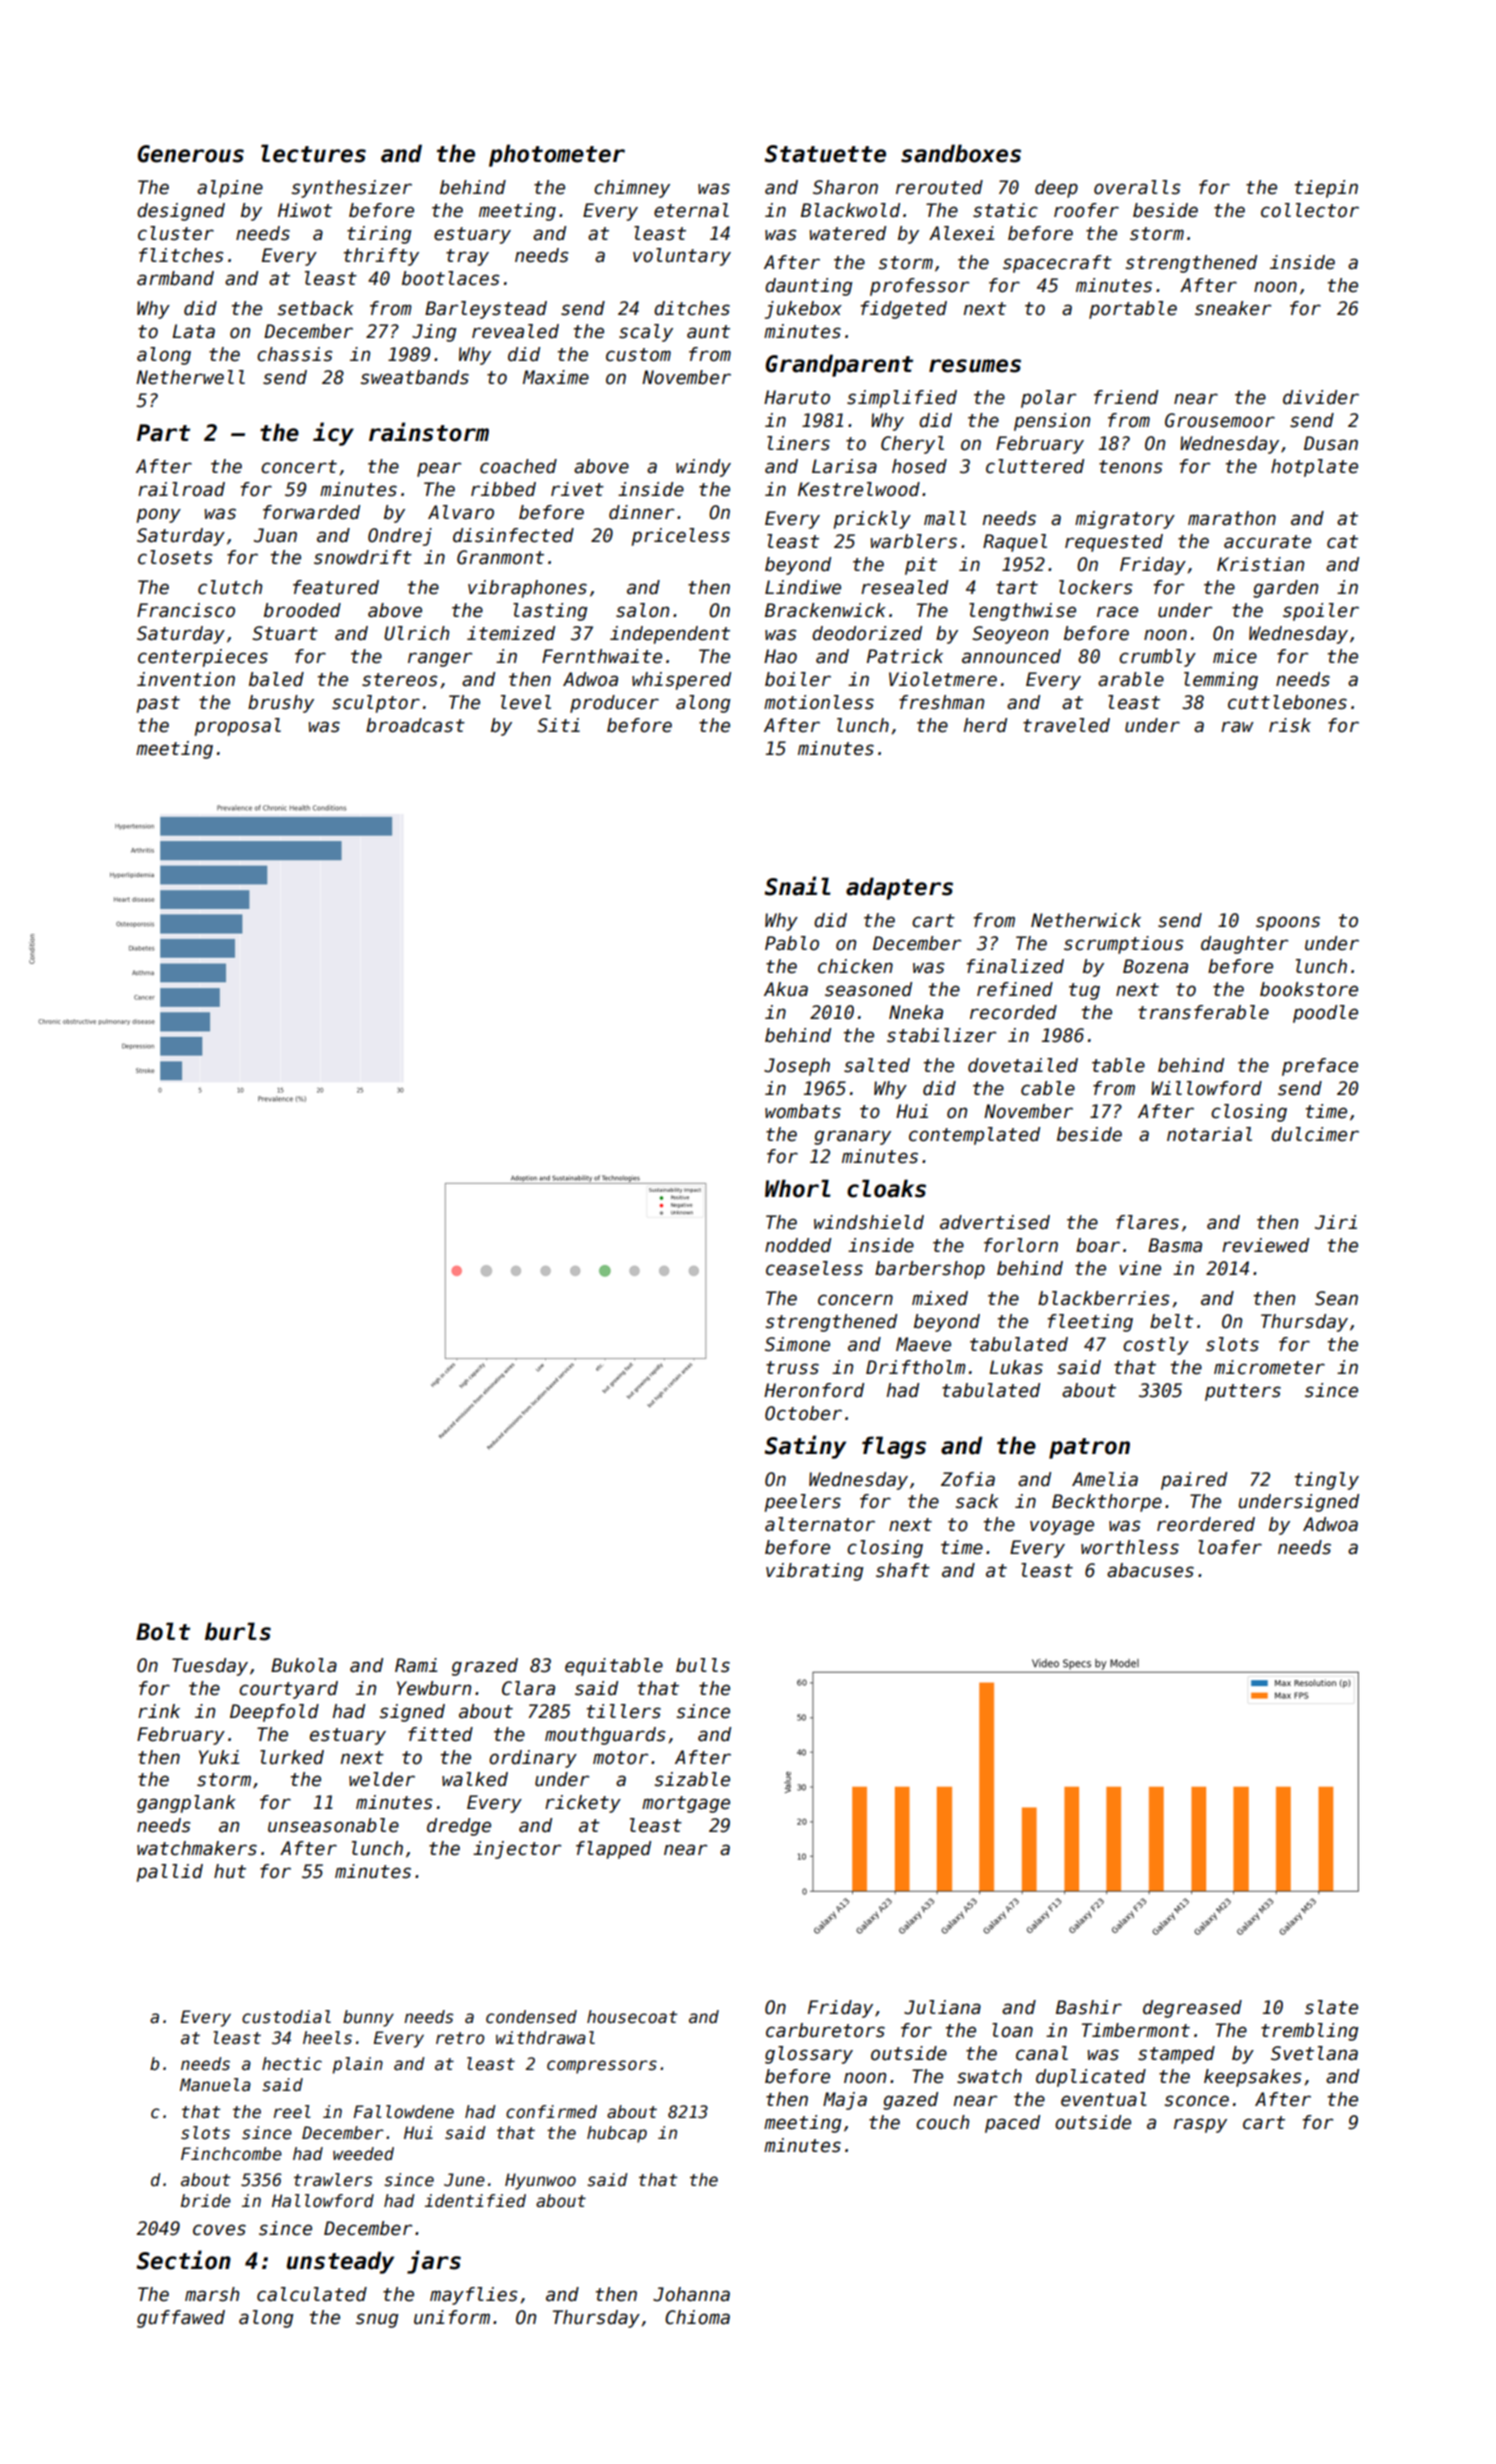  Describe the element at coordinates (814, 1572) in the document. I see `vibrating` at that location.
